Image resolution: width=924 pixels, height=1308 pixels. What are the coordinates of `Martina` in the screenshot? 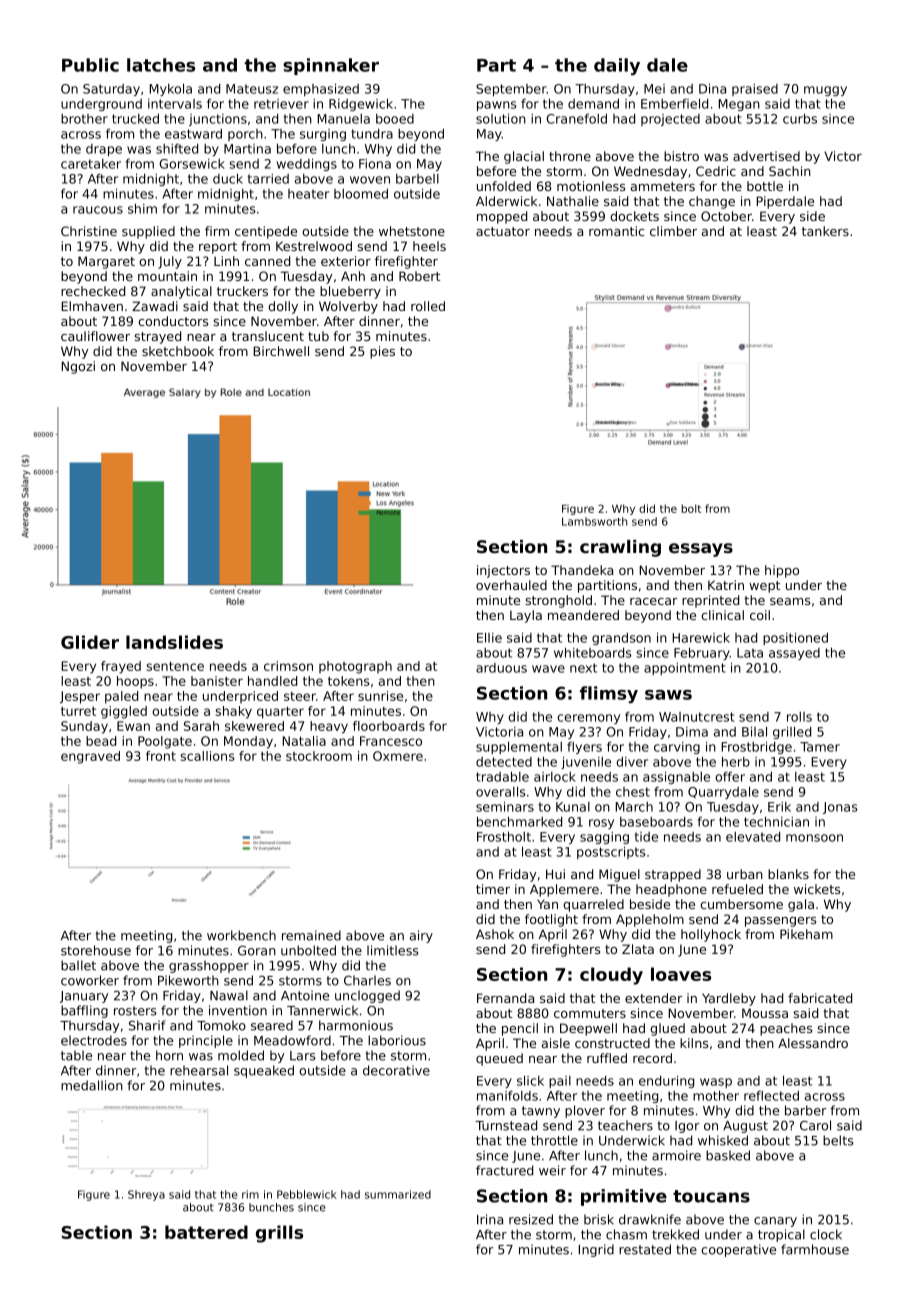 It's located at (247, 149).
